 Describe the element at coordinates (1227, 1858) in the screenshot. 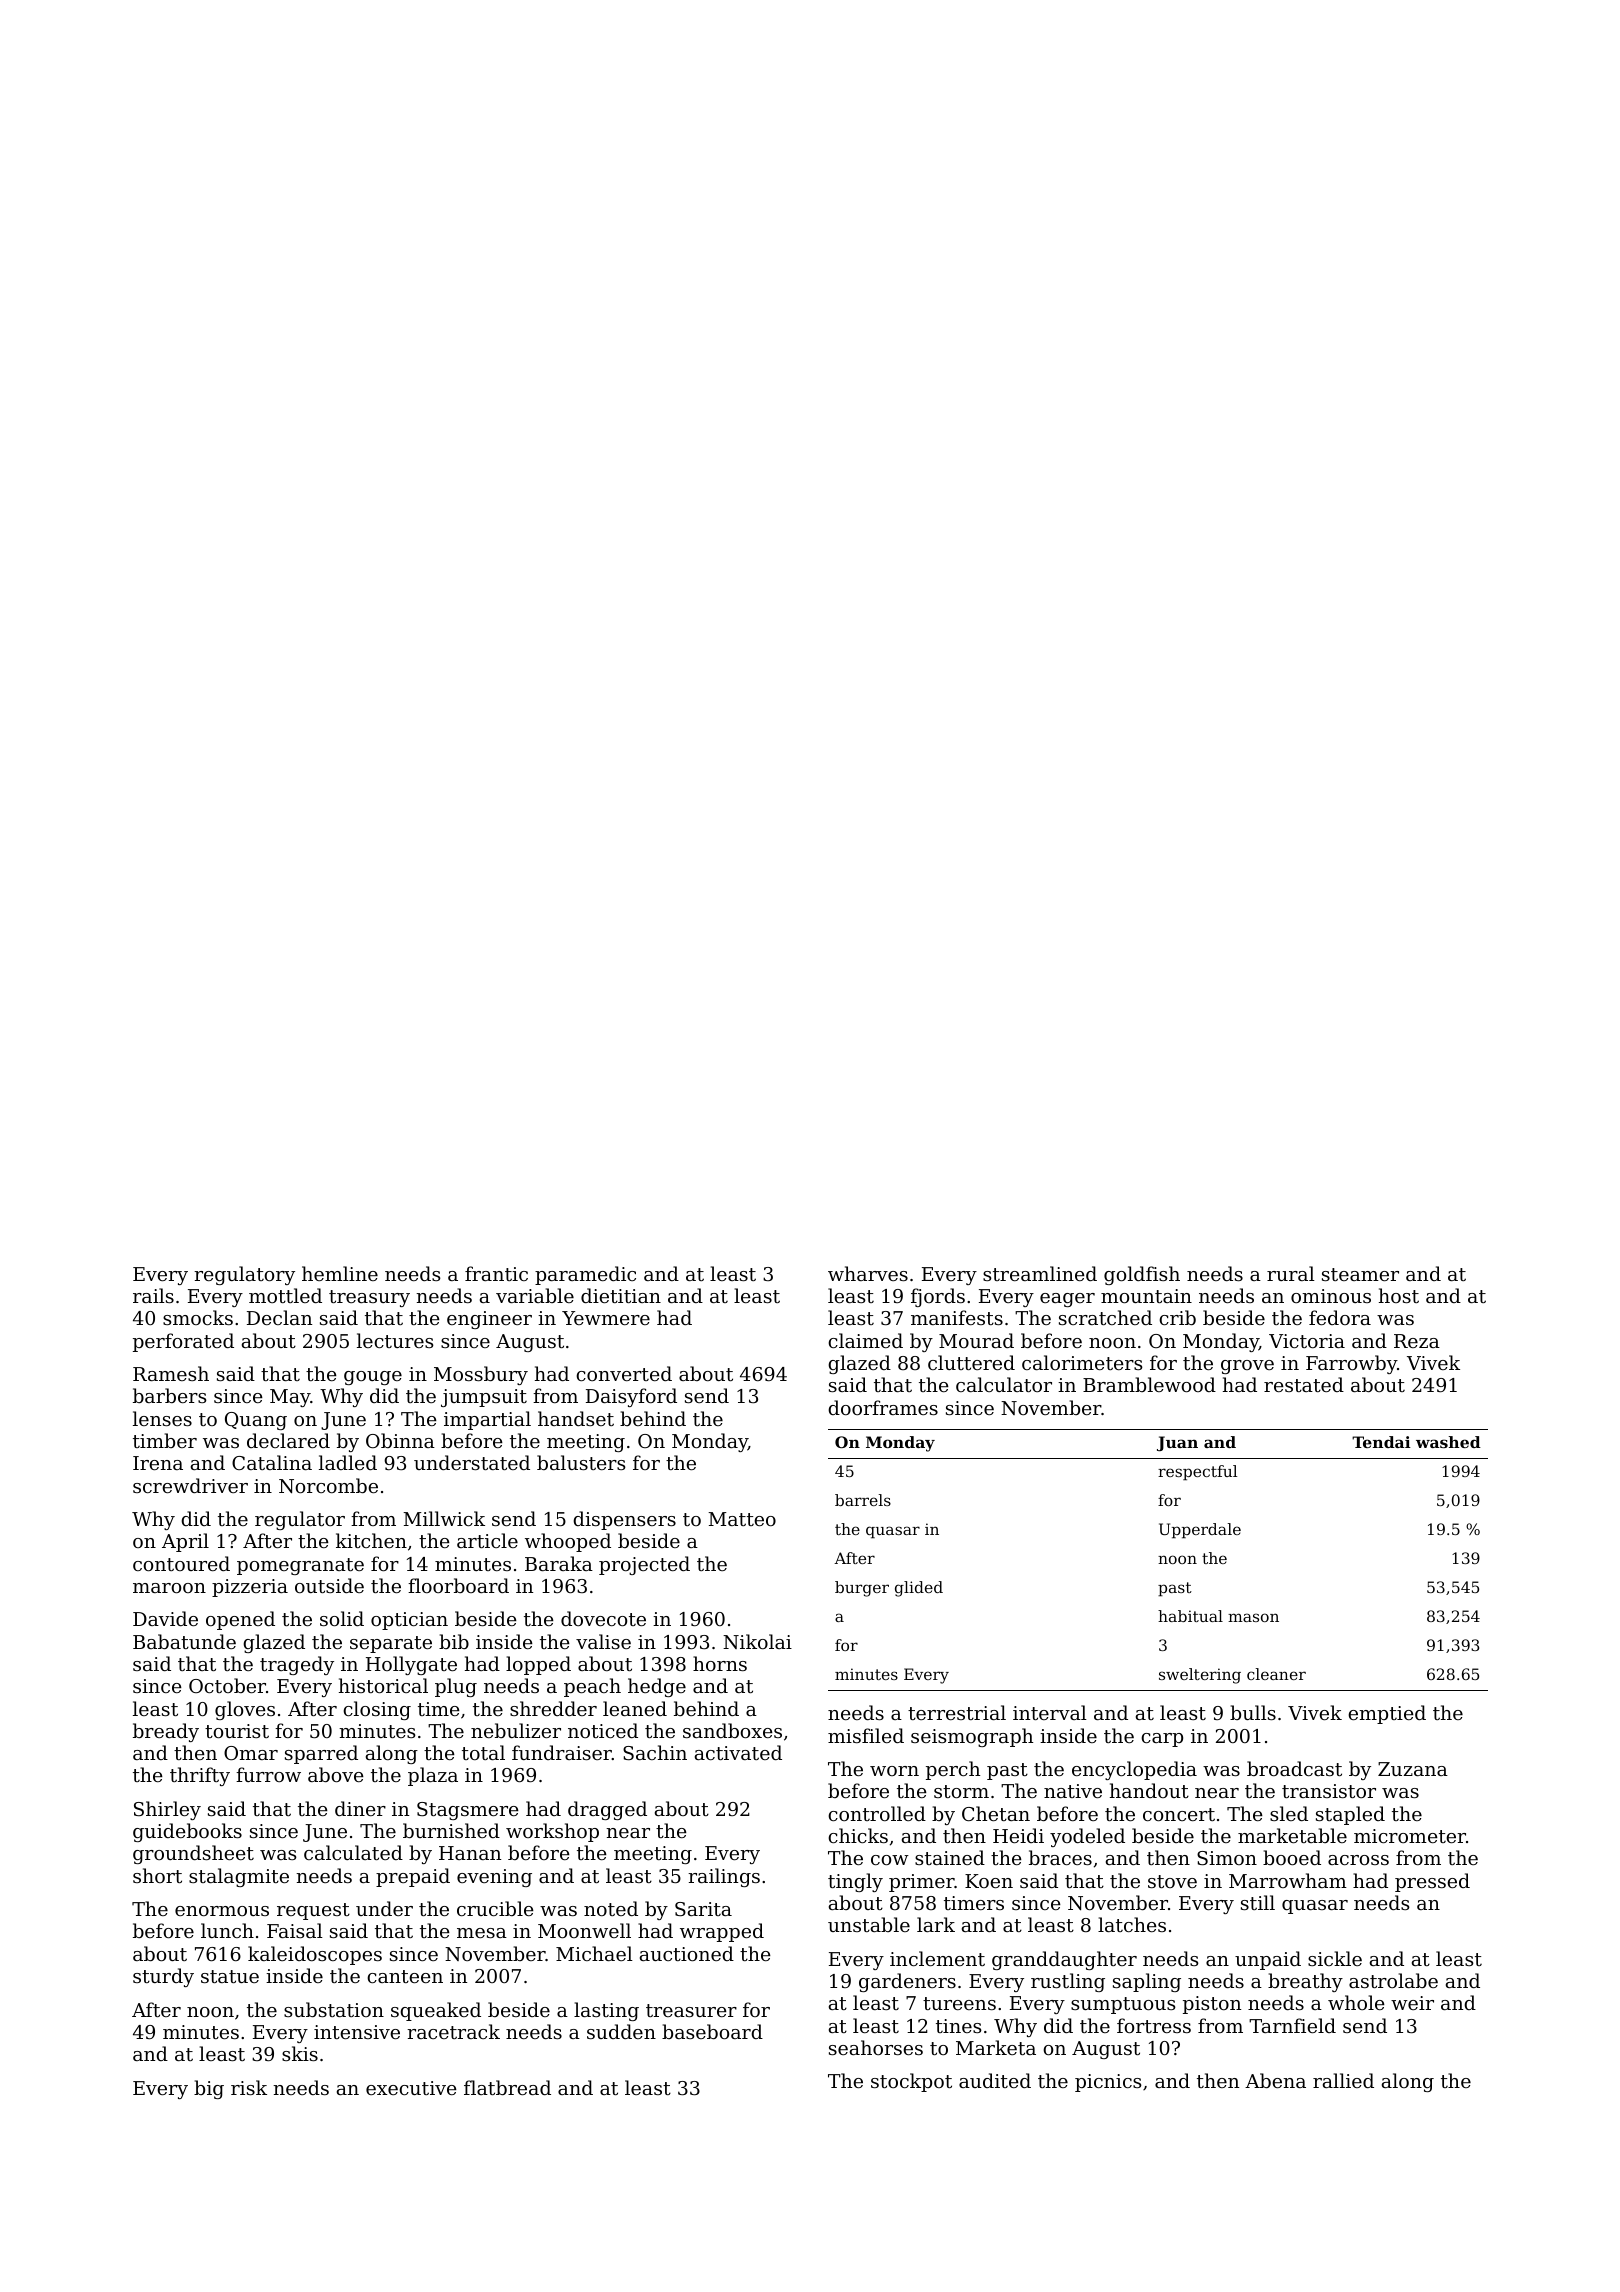

I see `Simon` at that location.
